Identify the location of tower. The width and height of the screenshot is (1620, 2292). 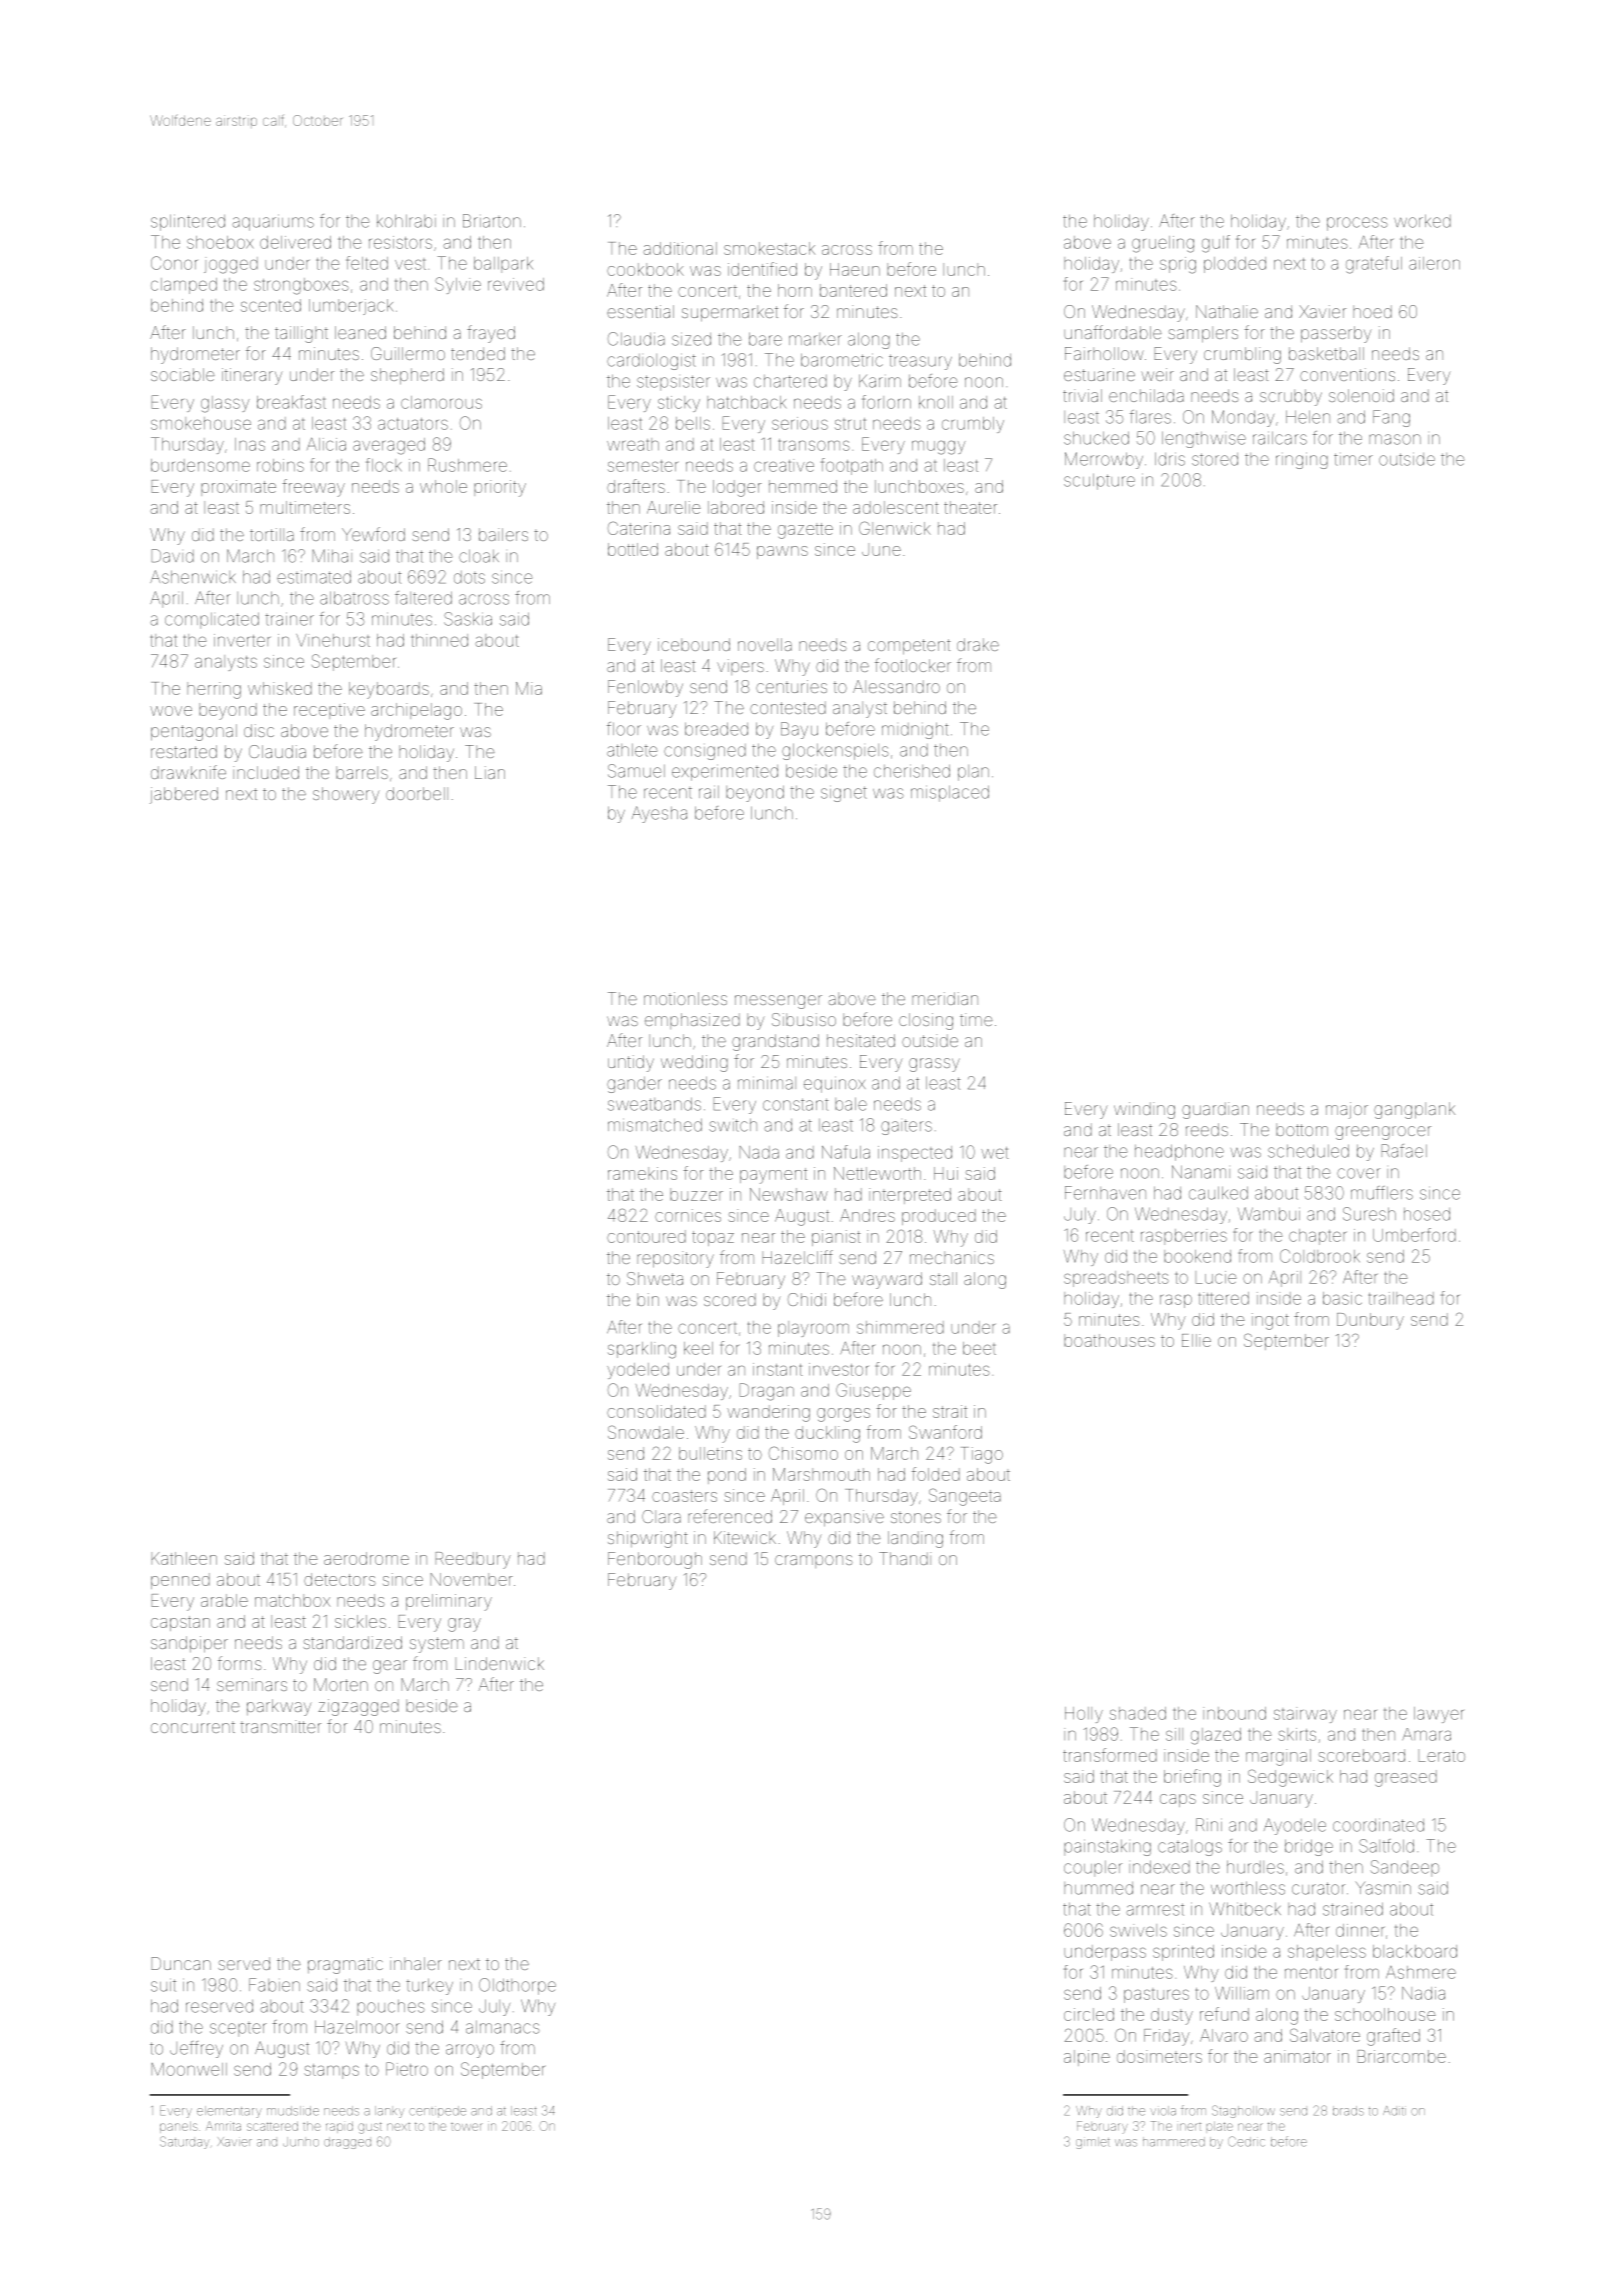
(467, 2127).
